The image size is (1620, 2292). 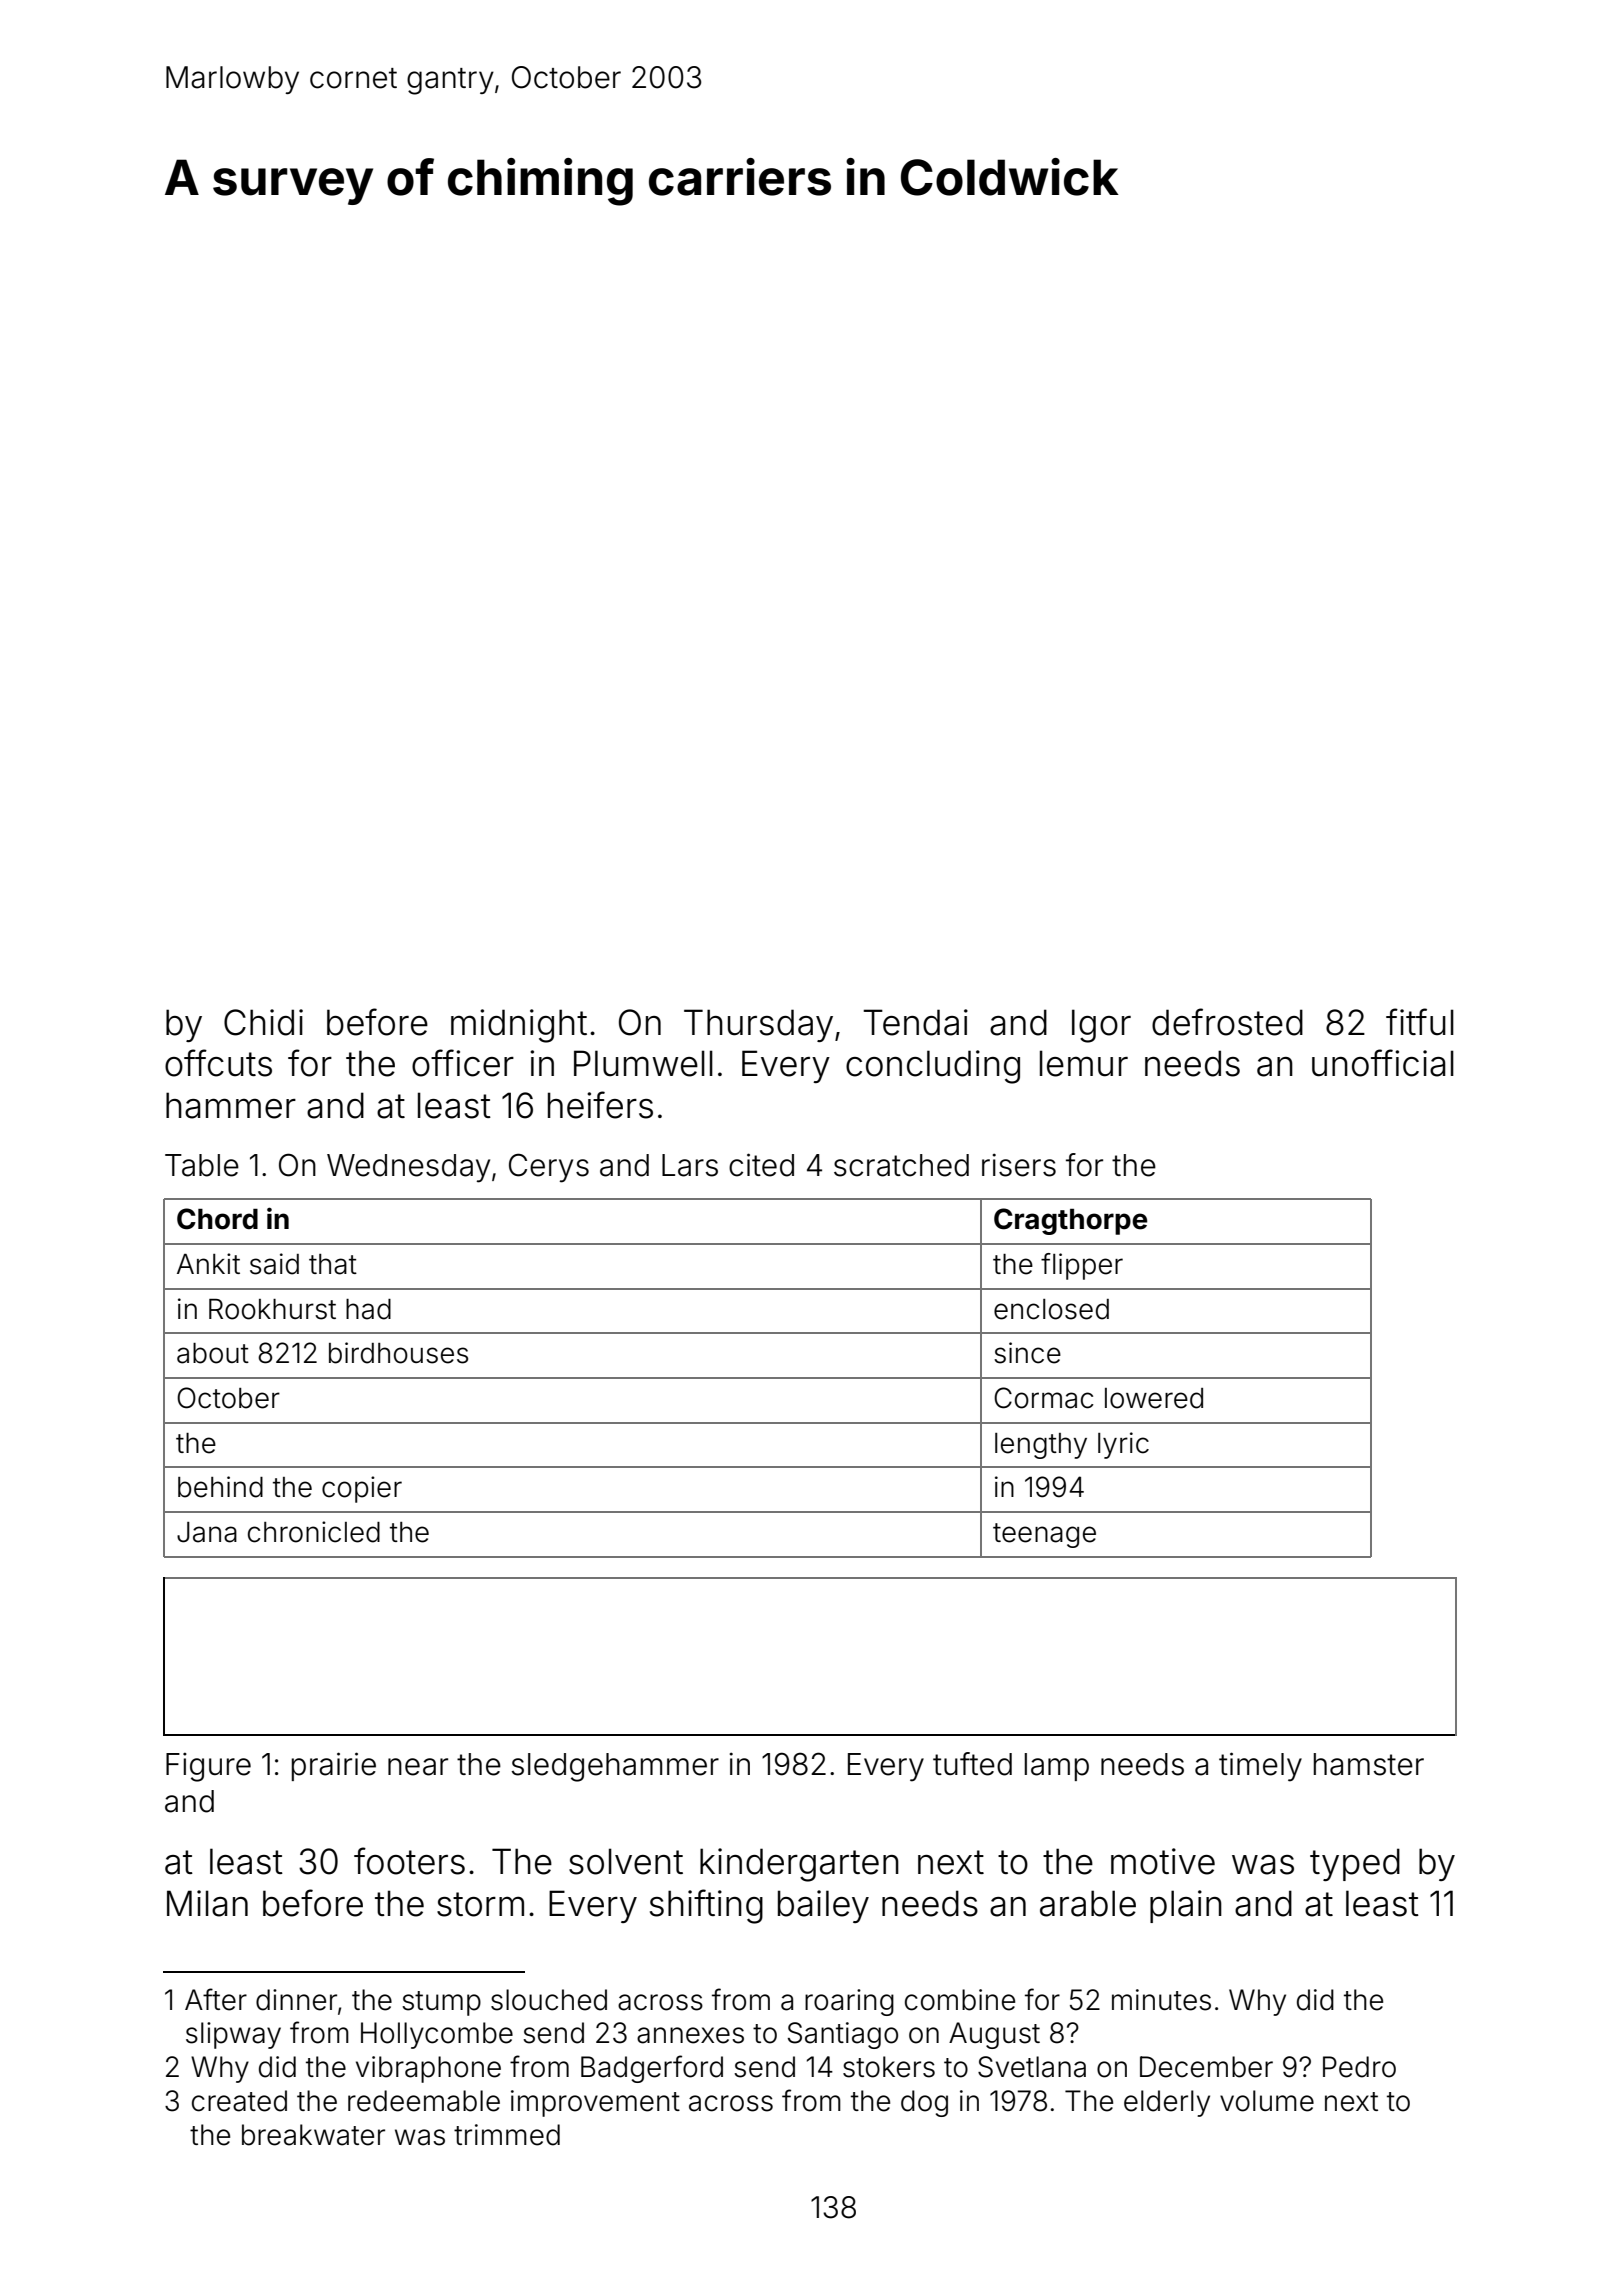 What do you see at coordinates (1044, 1535) in the document?
I see `teenage` at bounding box center [1044, 1535].
